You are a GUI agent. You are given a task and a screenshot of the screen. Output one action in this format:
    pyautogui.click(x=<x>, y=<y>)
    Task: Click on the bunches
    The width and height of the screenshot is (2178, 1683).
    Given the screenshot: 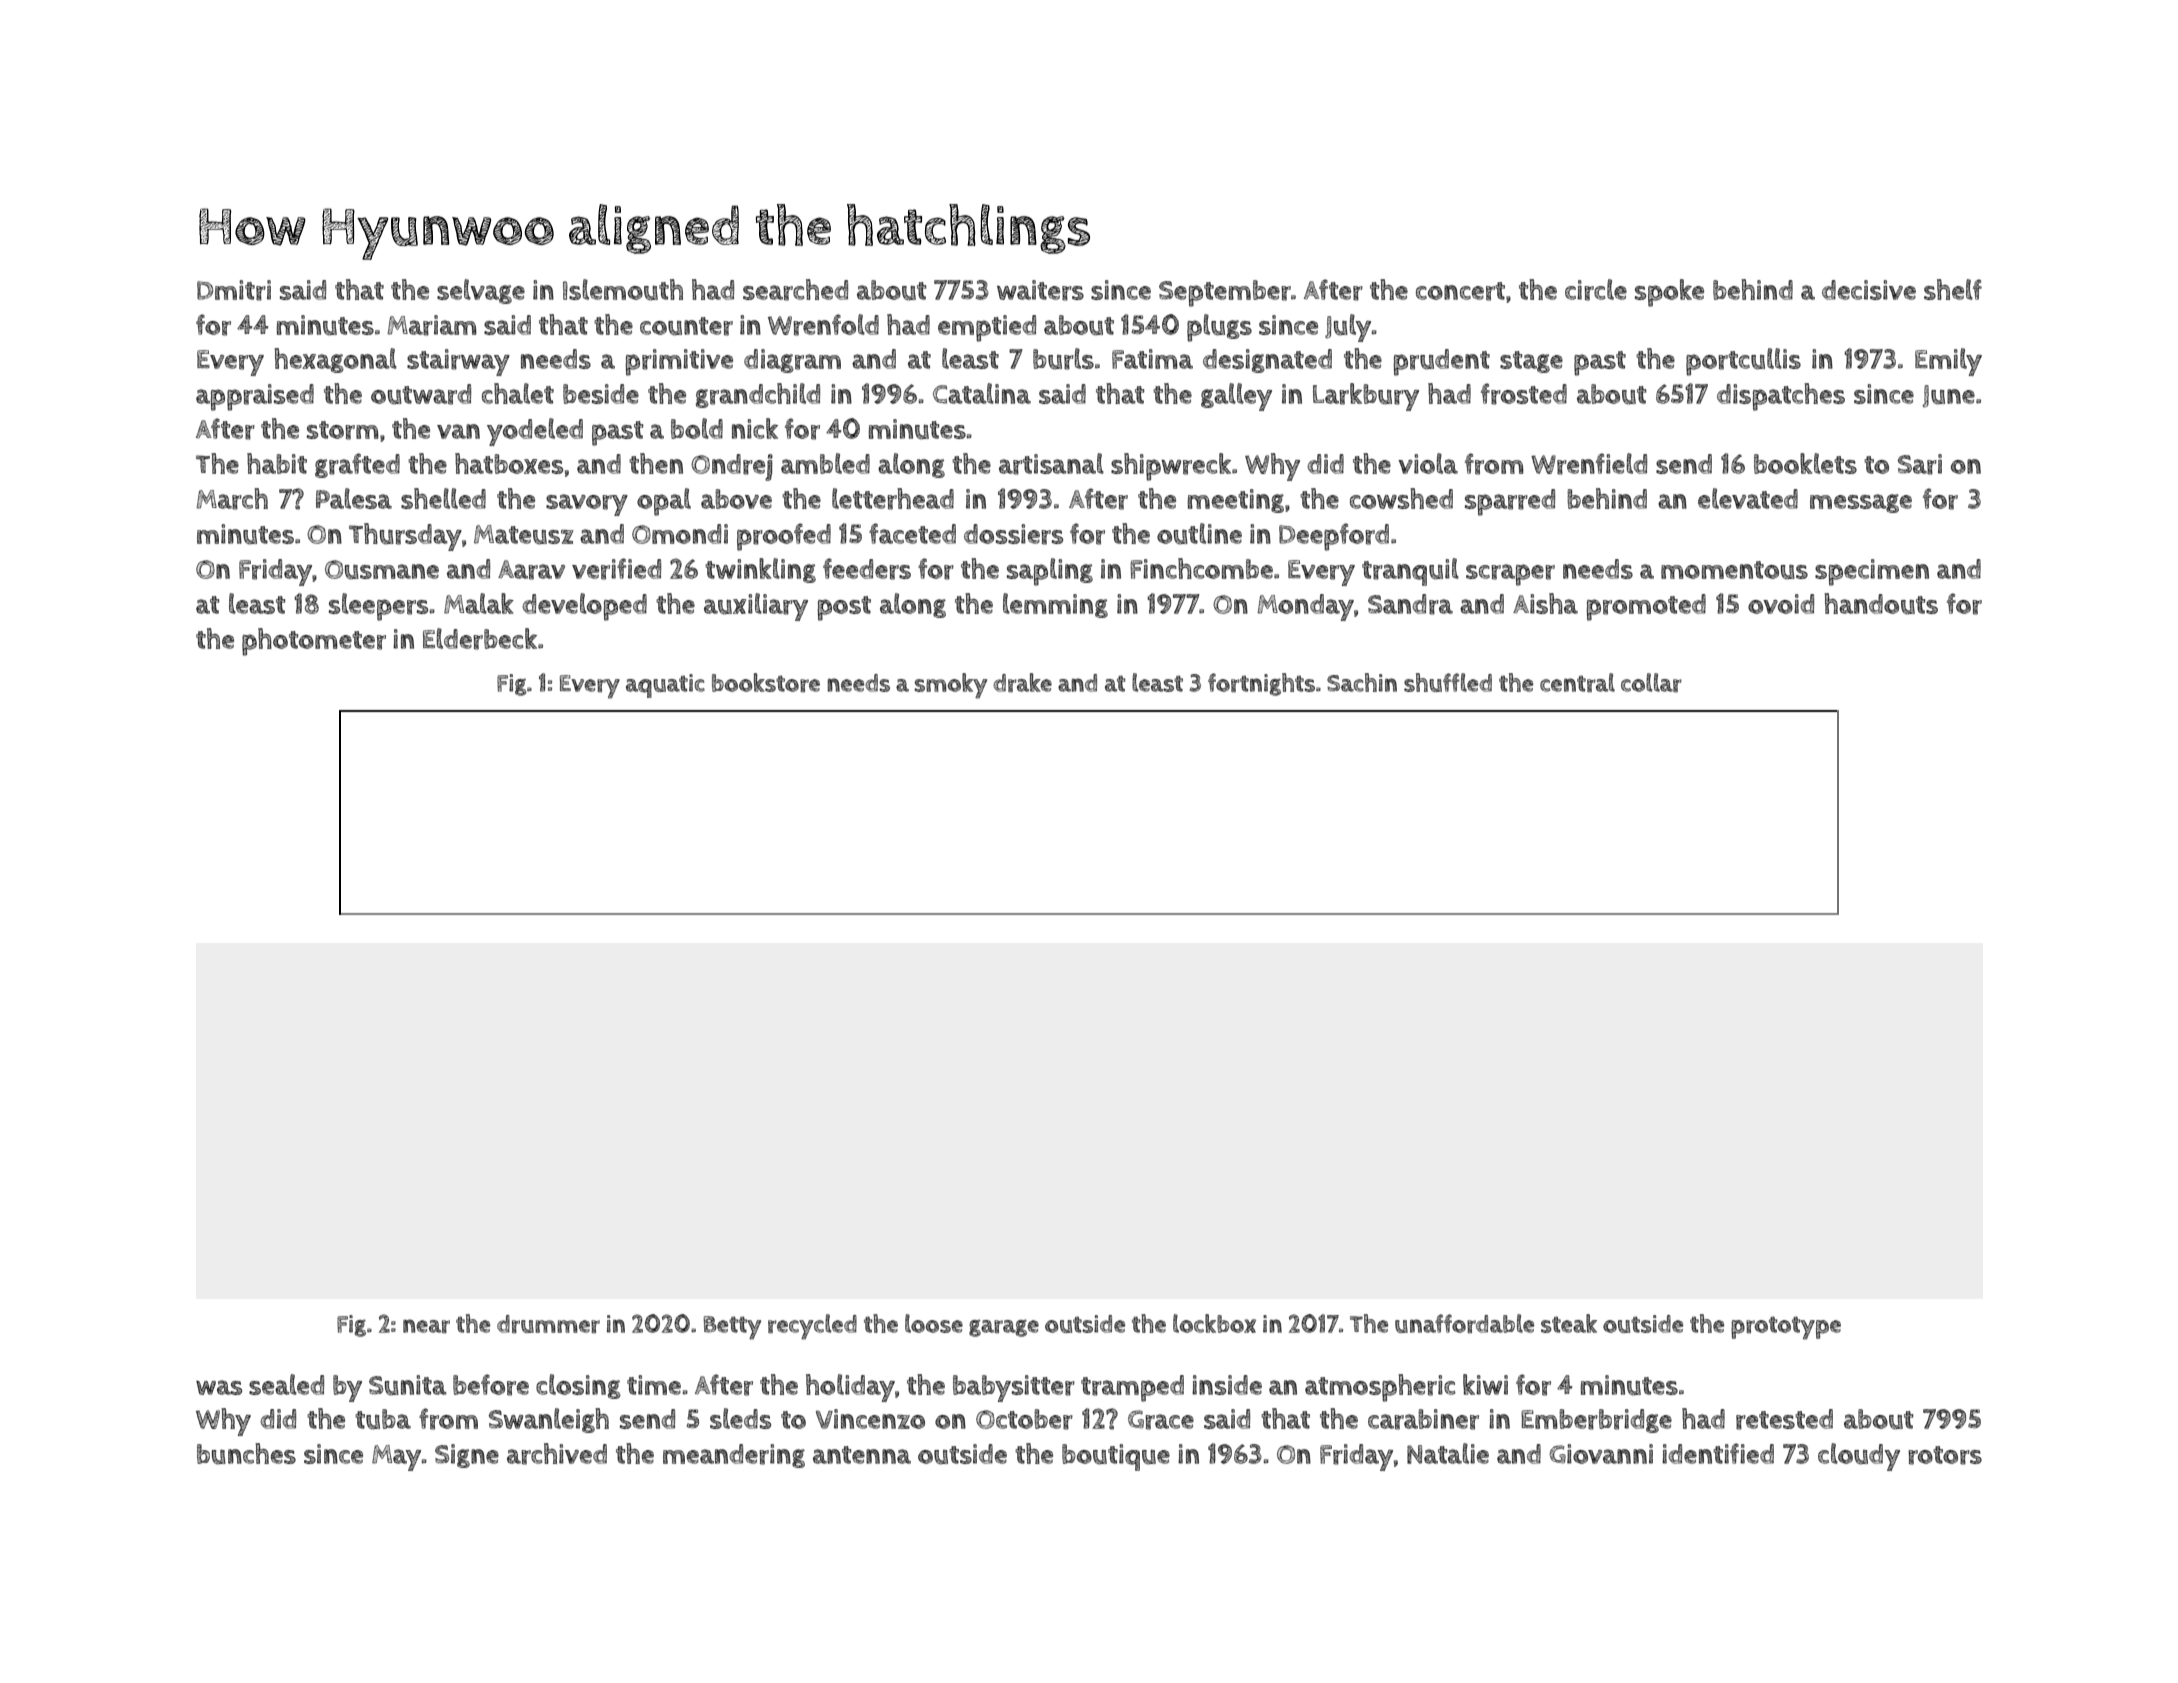 What is the action you would take?
    pyautogui.click(x=246, y=1454)
